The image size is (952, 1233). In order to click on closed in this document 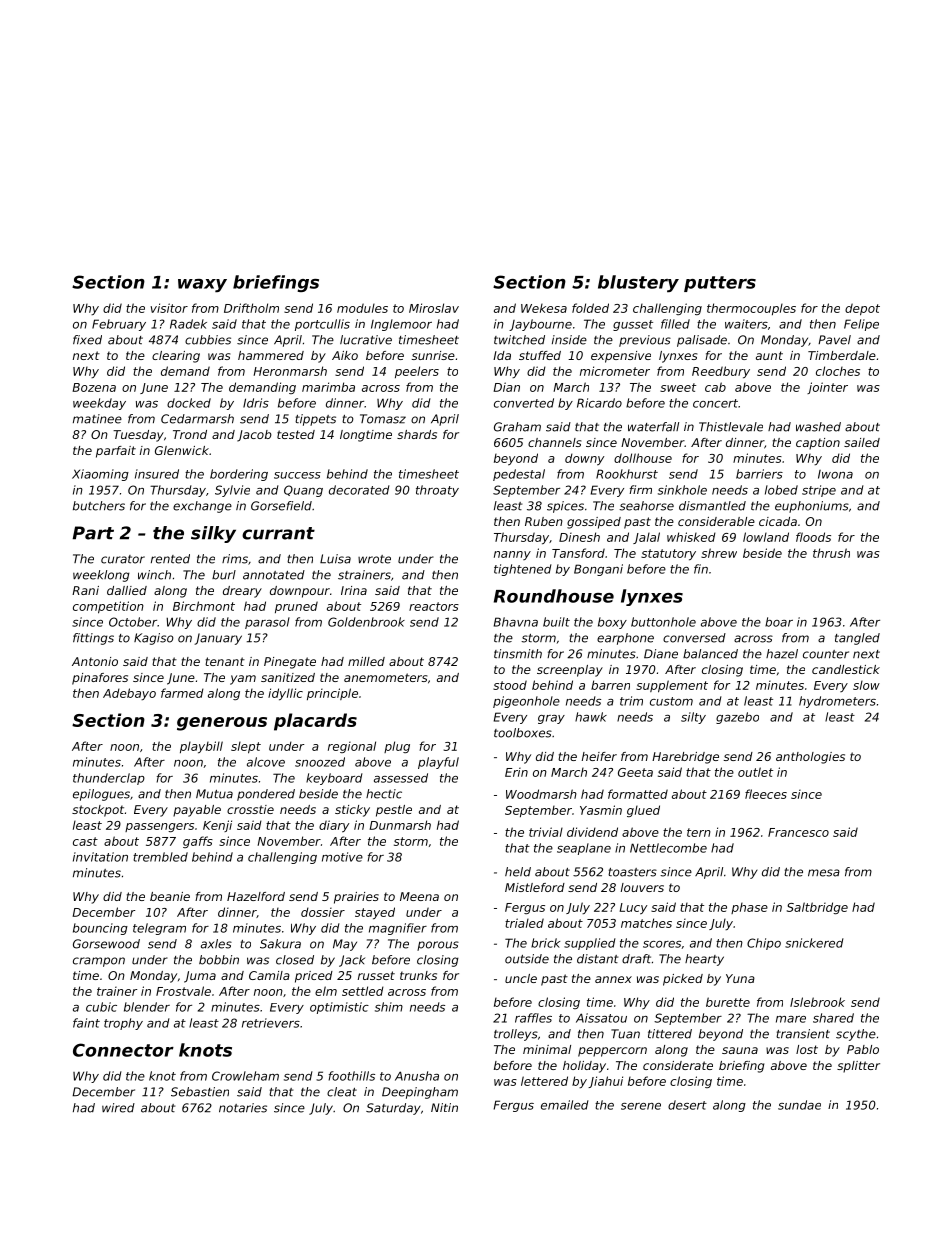, I will do `click(295, 960)`.
